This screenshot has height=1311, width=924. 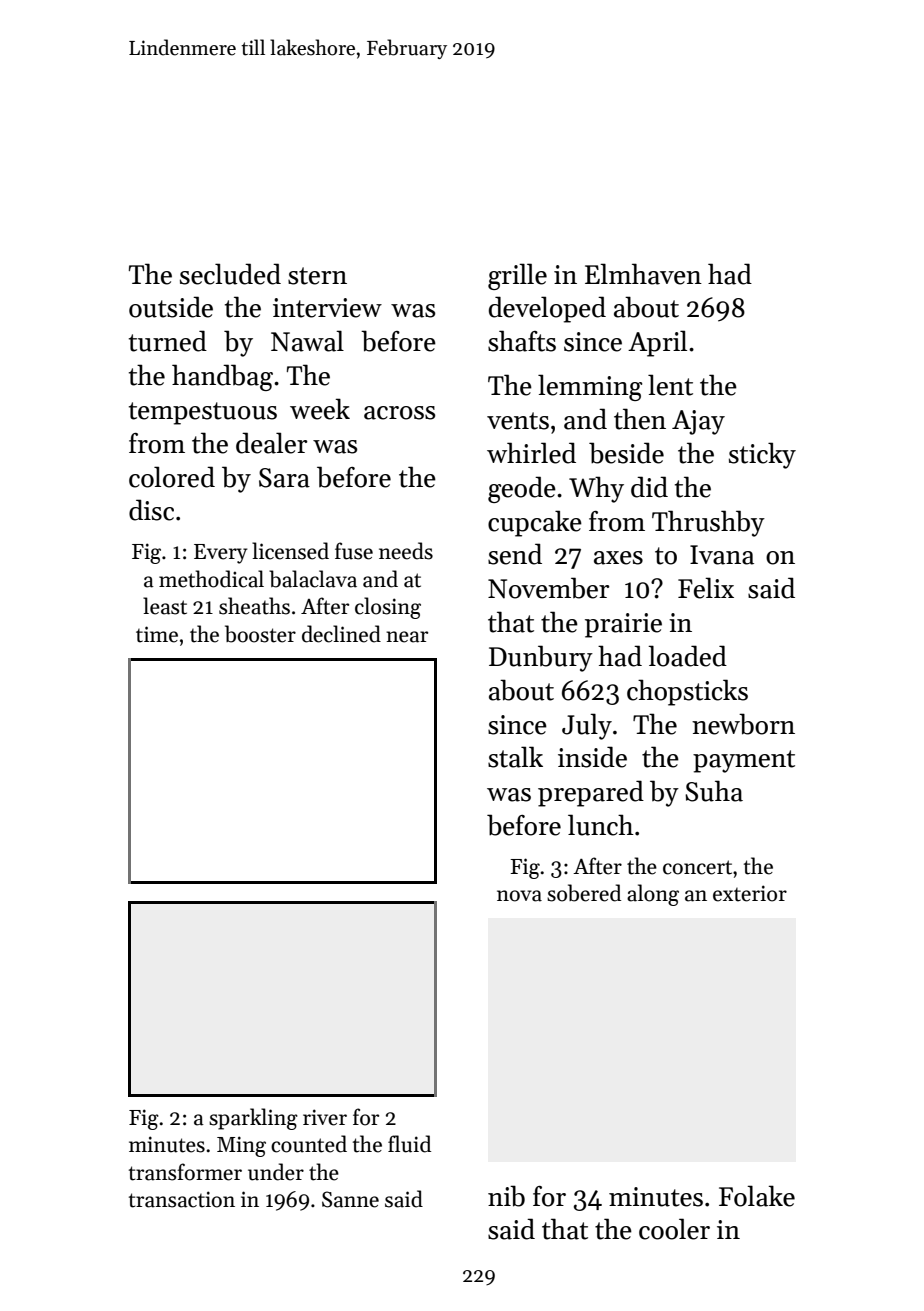 What do you see at coordinates (172, 477) in the screenshot?
I see `colored` at bounding box center [172, 477].
